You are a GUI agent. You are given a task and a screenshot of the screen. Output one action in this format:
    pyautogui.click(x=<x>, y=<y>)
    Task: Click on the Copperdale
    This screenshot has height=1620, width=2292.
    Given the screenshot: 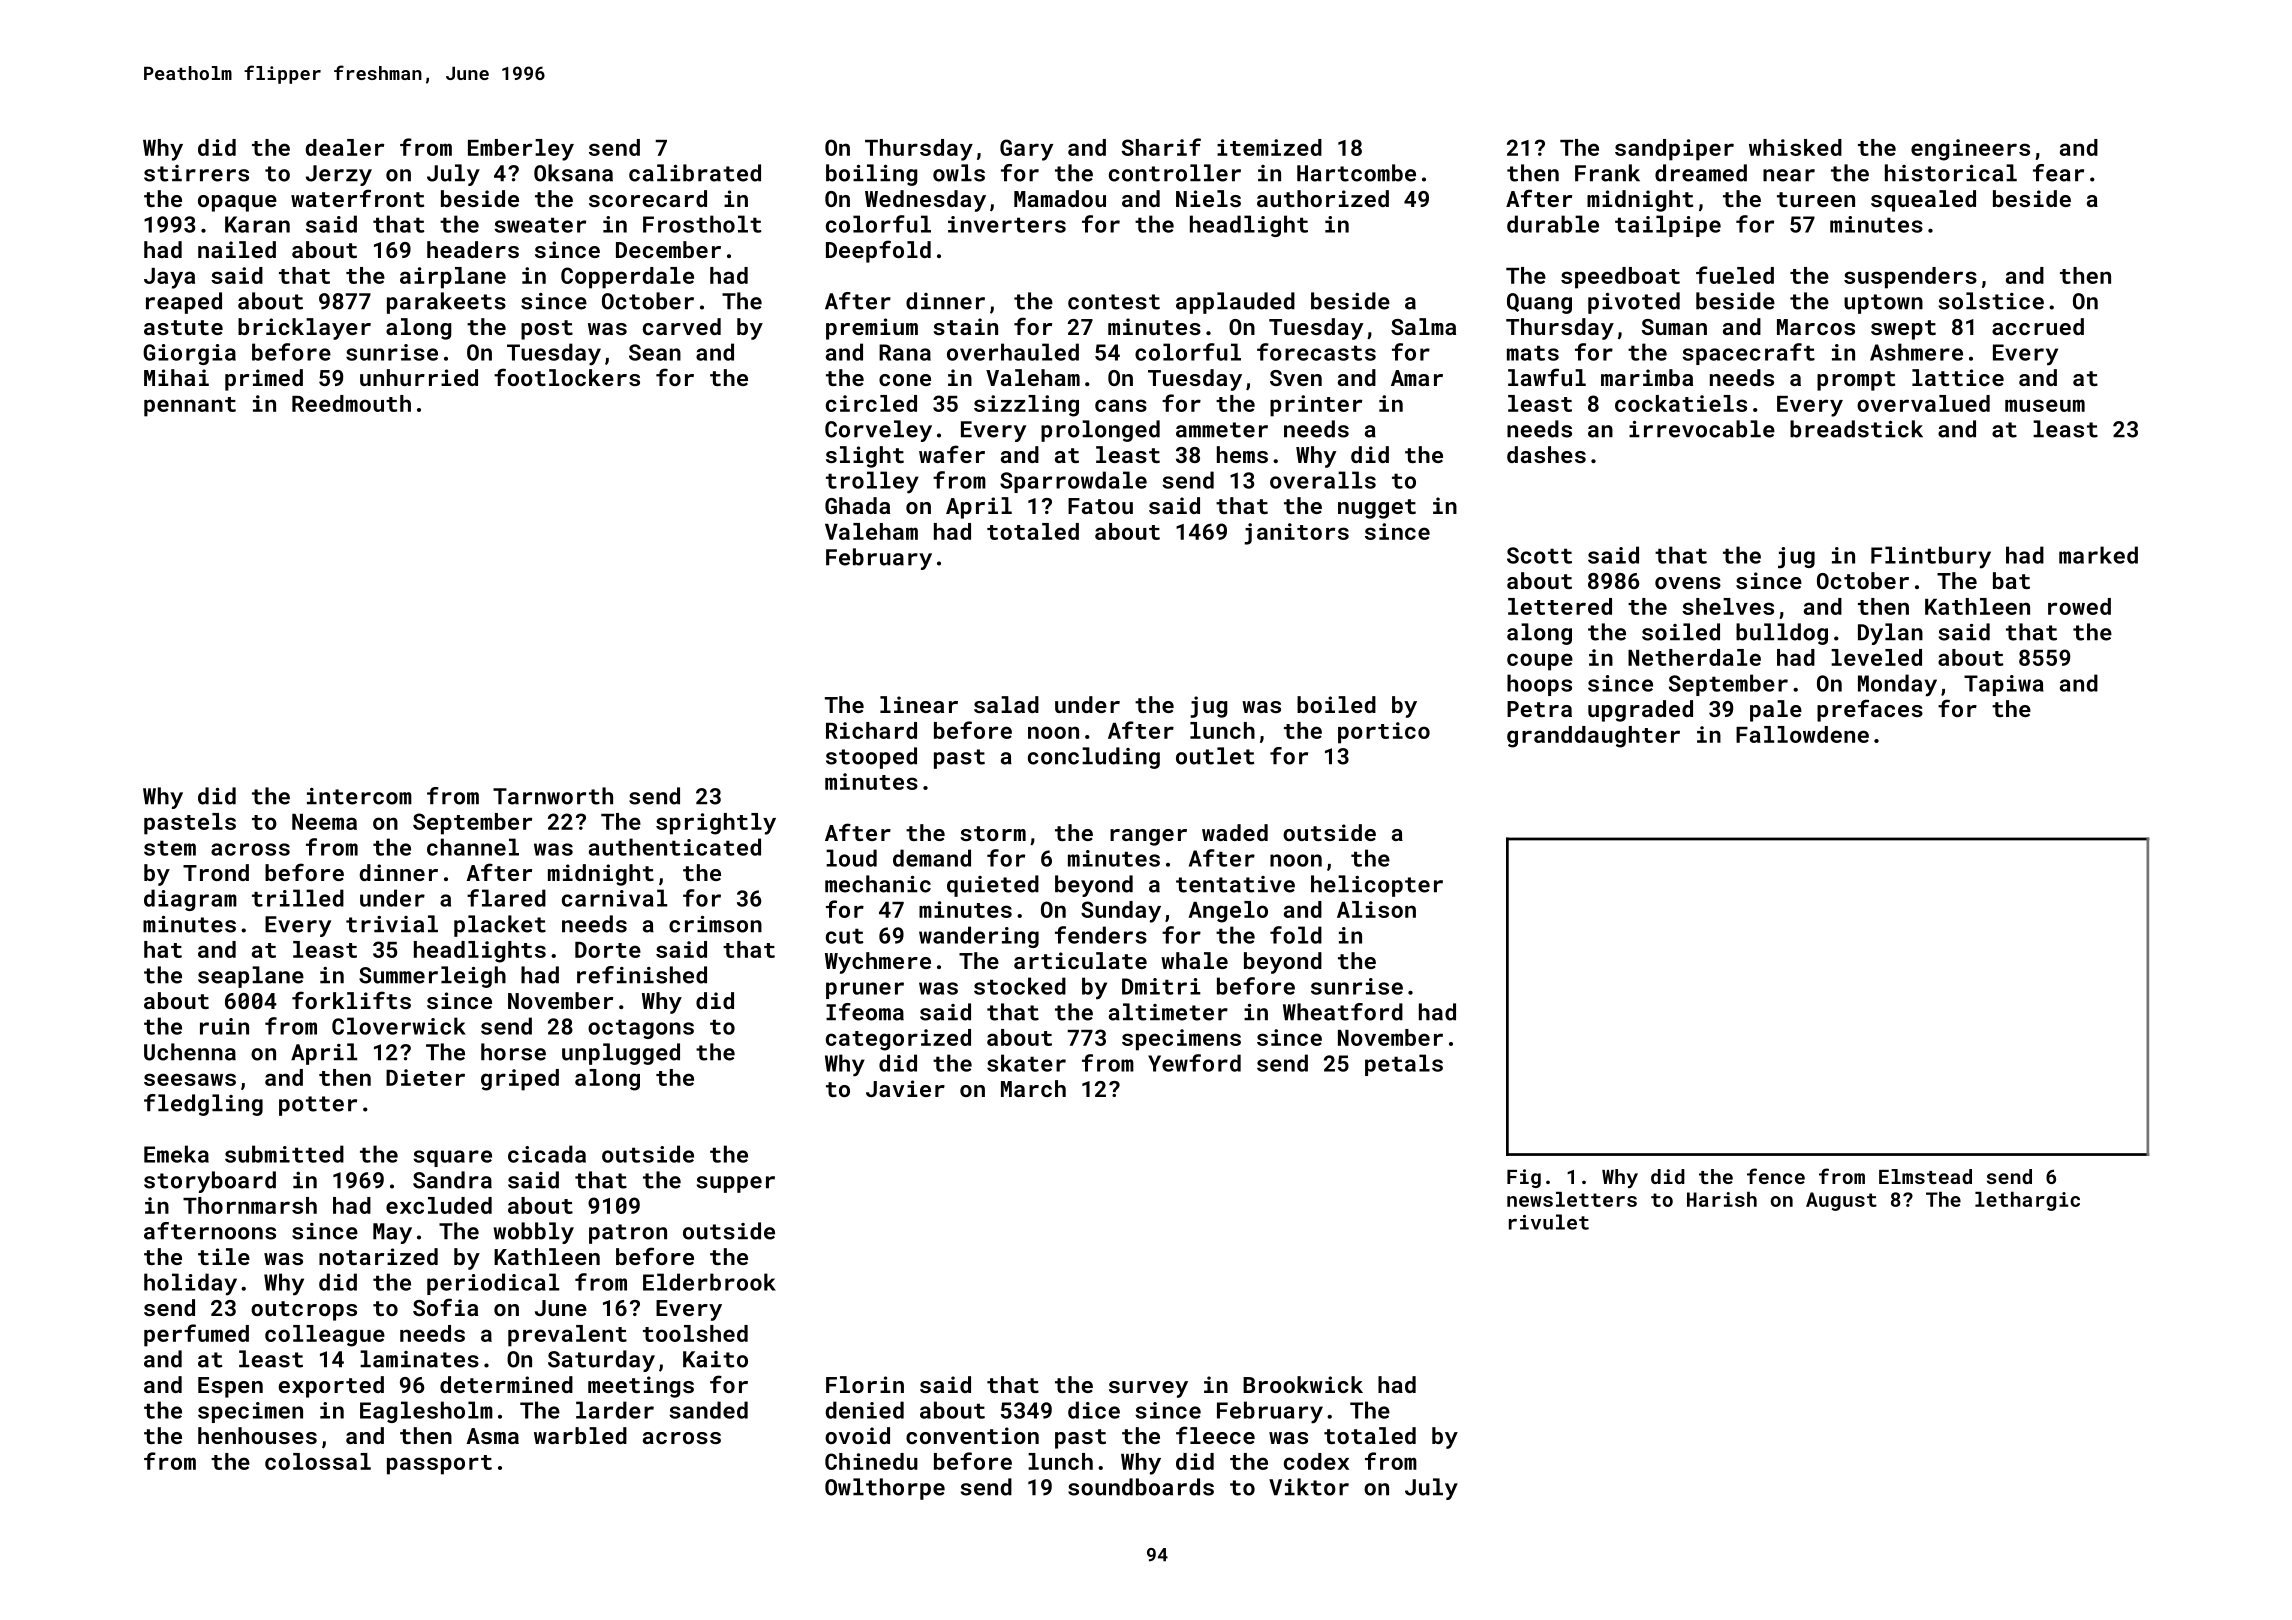 What is the action you would take?
    pyautogui.click(x=627, y=278)
